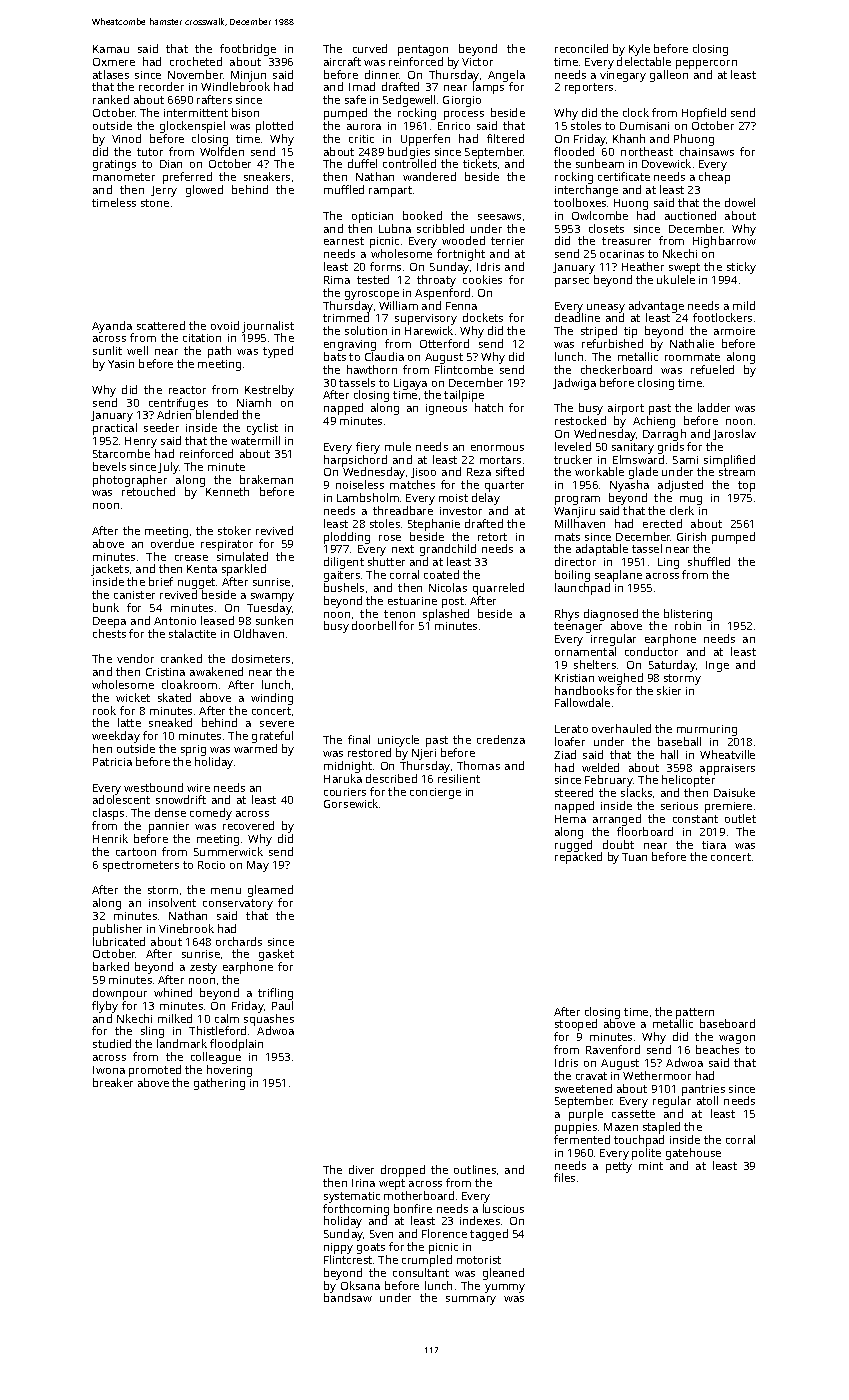  Describe the element at coordinates (141, 866) in the image. I see `spectrometers` at that location.
